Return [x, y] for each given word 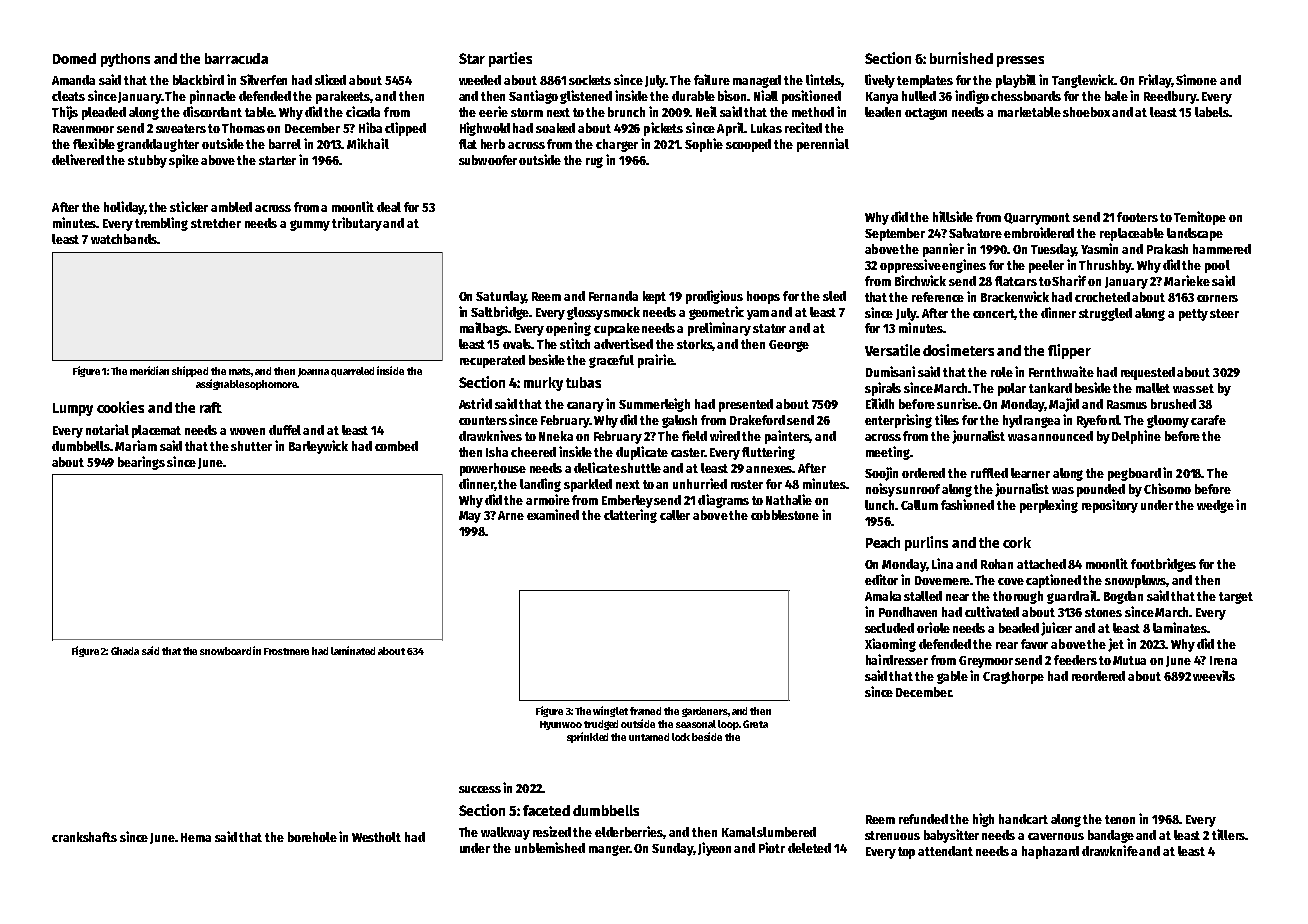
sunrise [957, 403]
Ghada [125, 651]
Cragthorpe [1013, 677]
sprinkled [587, 737]
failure [712, 79]
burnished [961, 58]
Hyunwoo [561, 725]
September [895, 234]
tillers [1228, 834]
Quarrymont [1037, 219]
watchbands [124, 239]
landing [540, 485]
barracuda [236, 58]
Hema [196, 837]
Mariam [136, 445]
